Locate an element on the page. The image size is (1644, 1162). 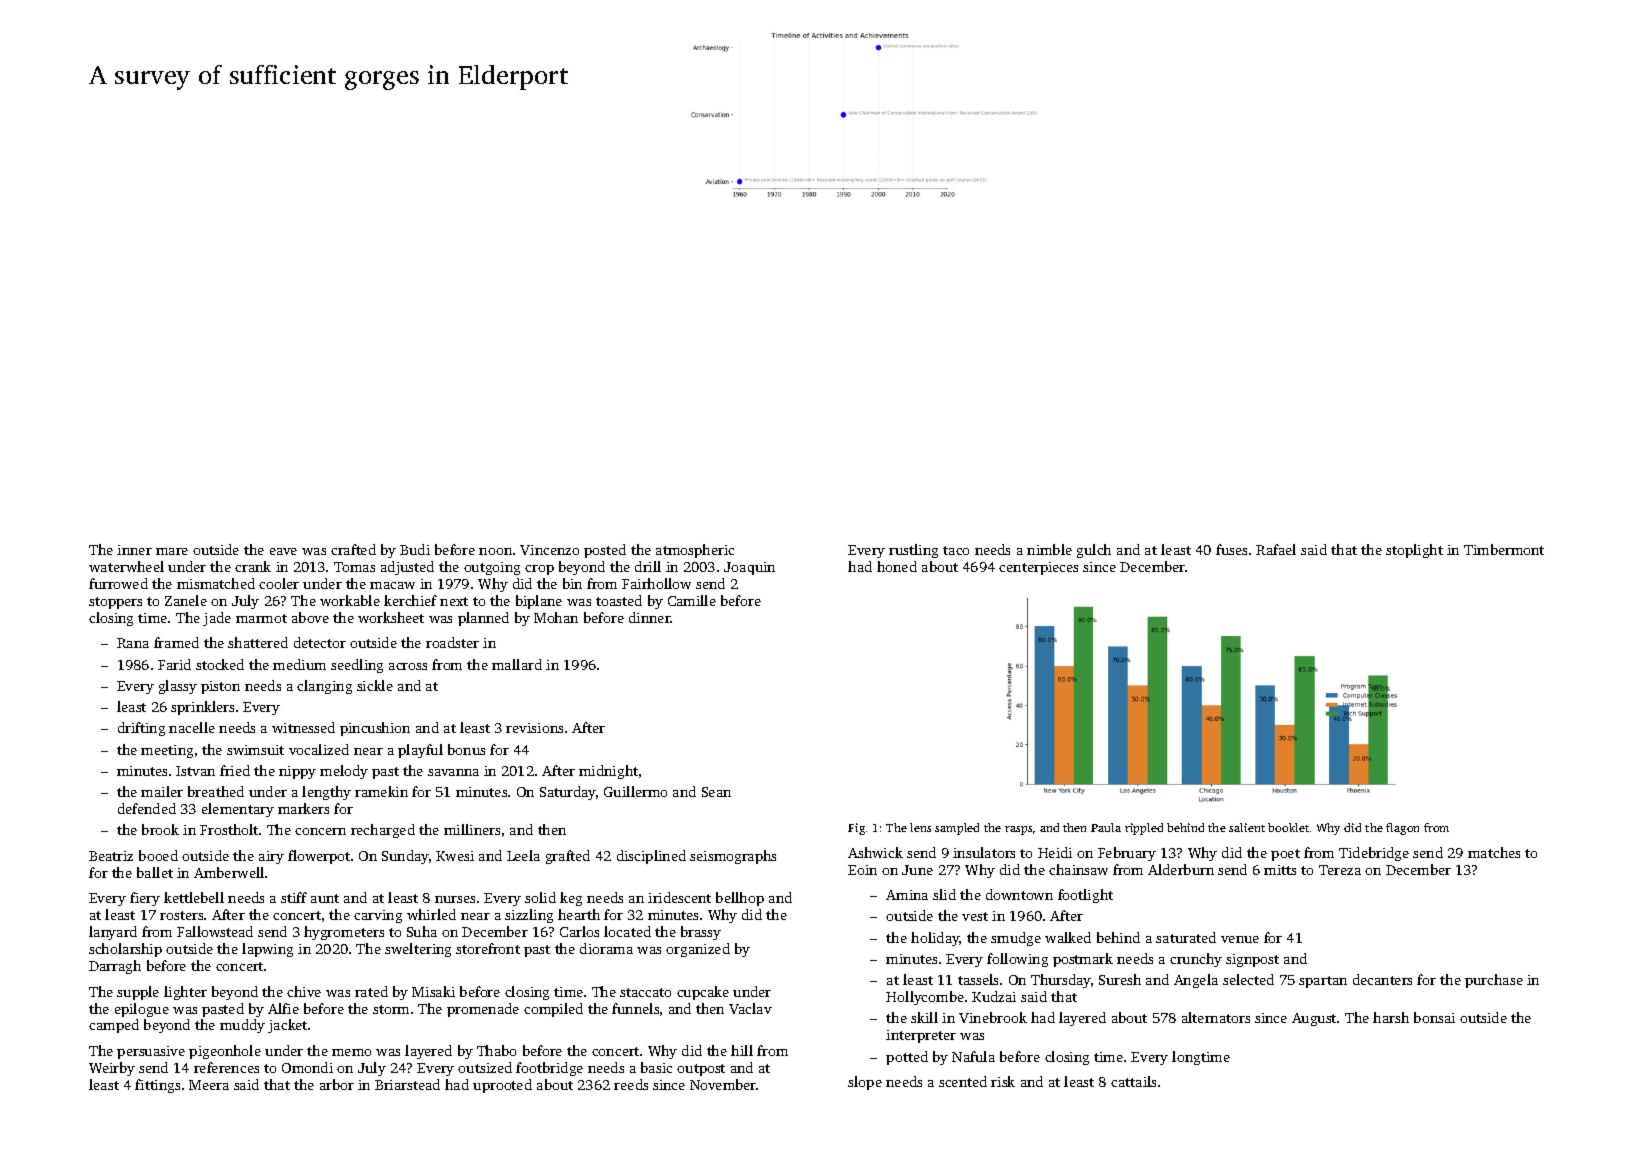
mitts is located at coordinates (1280, 870).
